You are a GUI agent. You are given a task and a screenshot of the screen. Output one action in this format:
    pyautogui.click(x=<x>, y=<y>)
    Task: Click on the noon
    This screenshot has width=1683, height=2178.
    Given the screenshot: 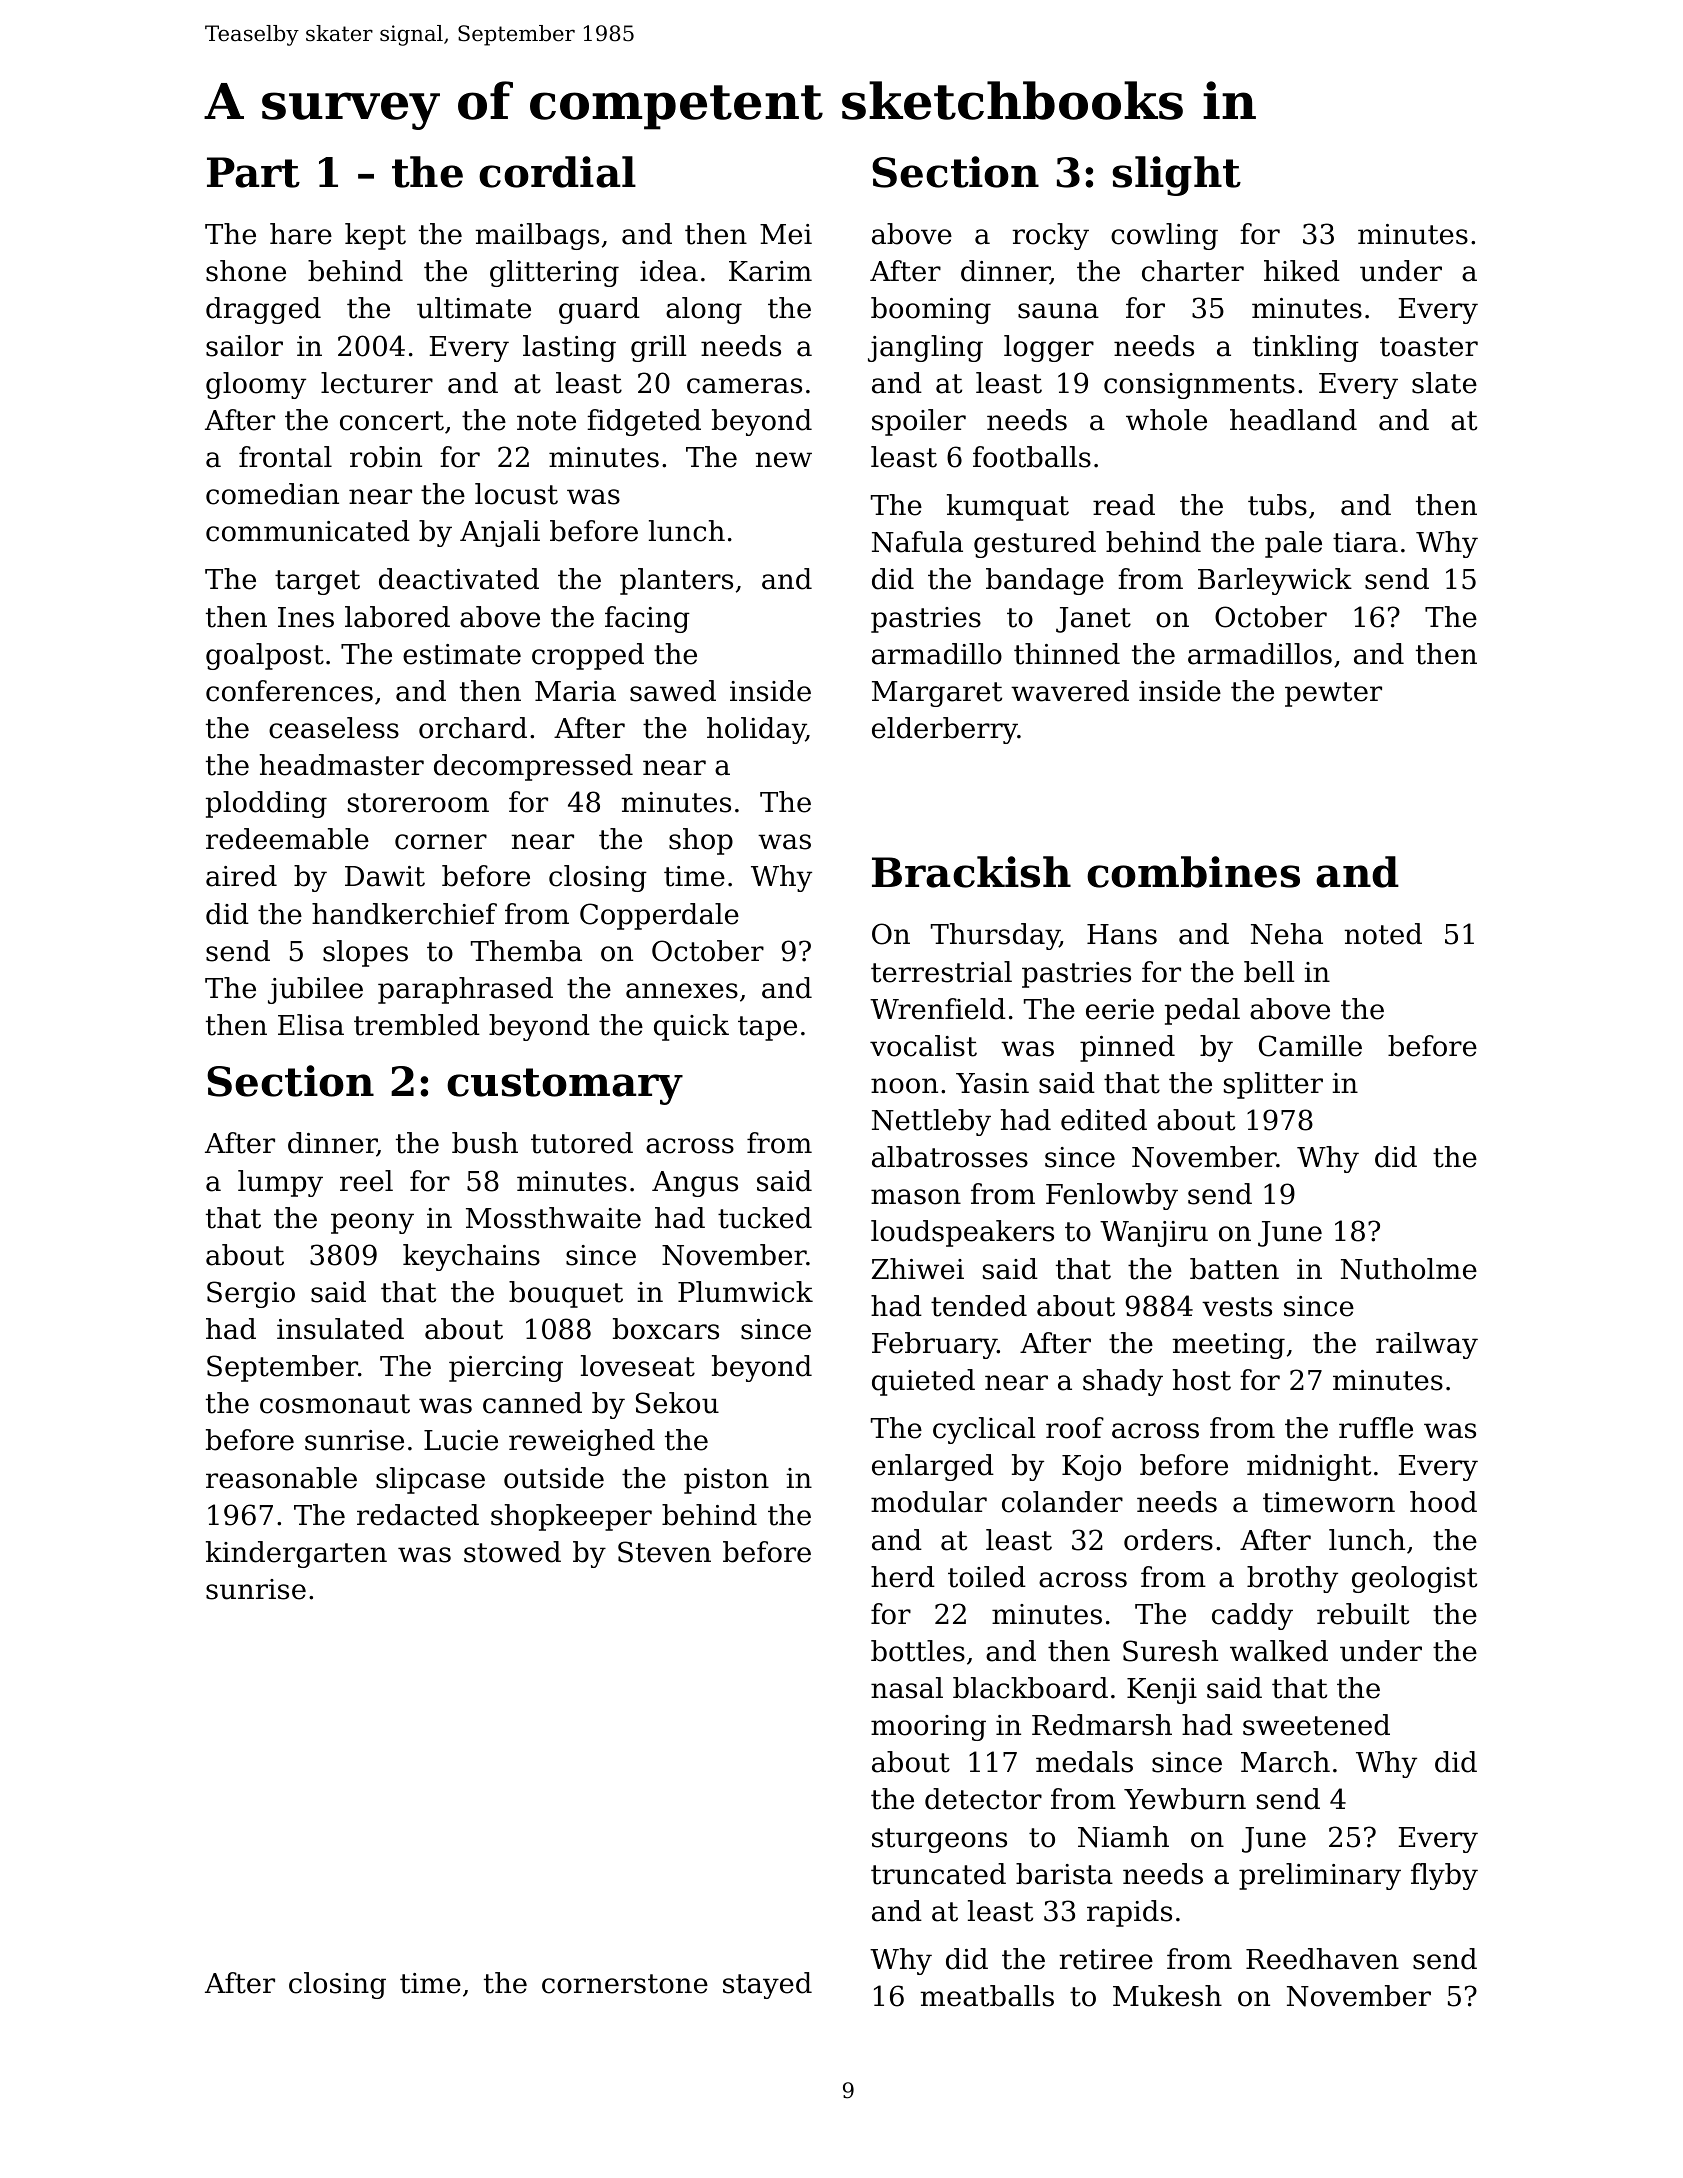 What is the action you would take?
    pyautogui.click(x=904, y=1086)
